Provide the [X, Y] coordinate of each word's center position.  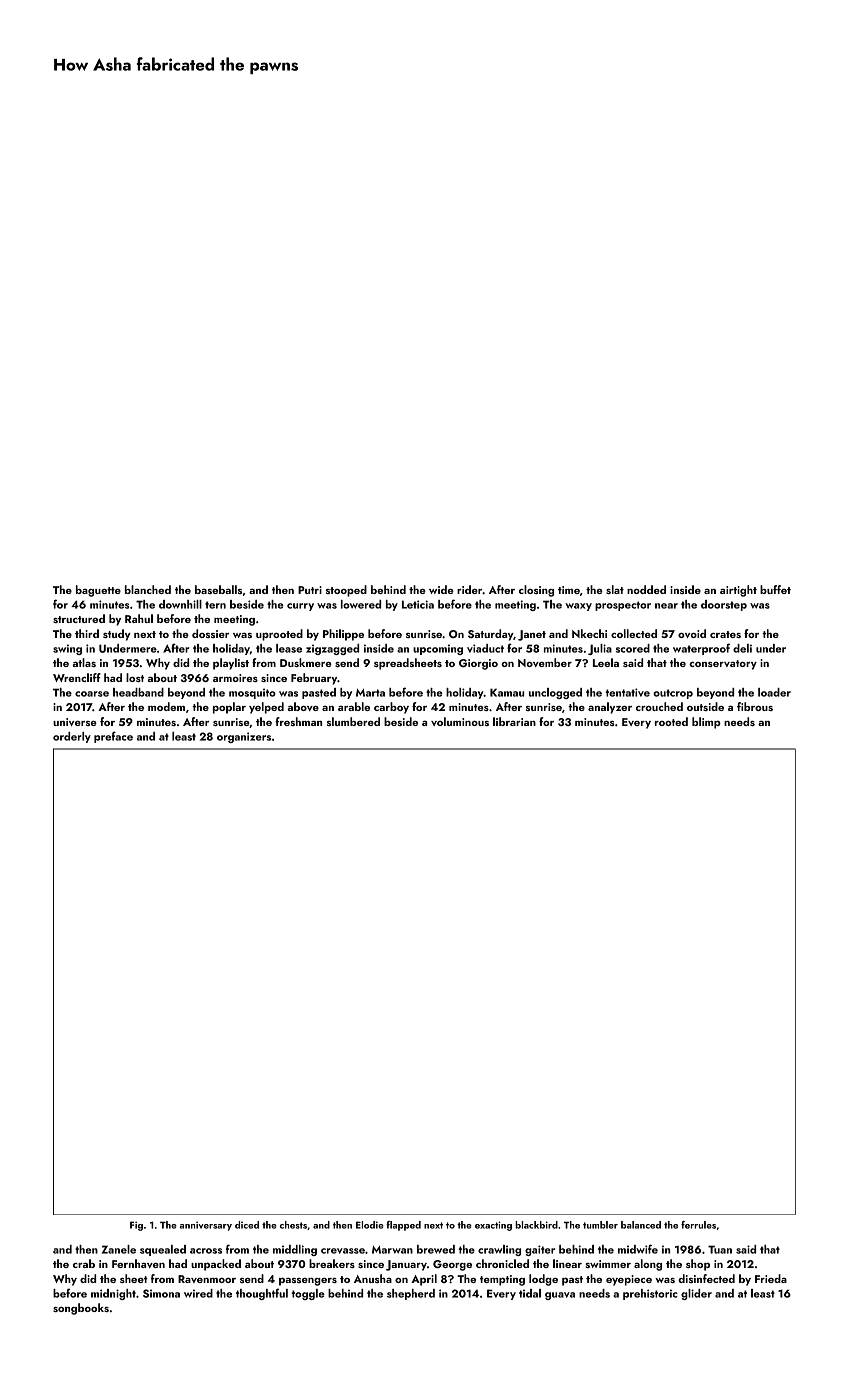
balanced [641, 1225]
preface [113, 737]
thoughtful [262, 1294]
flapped [403, 1226]
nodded [646, 589]
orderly [72, 737]
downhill [180, 604]
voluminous [460, 721]
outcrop [673, 694]
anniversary [206, 1226]
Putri [310, 590]
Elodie [370, 1225]
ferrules [698, 1225]
